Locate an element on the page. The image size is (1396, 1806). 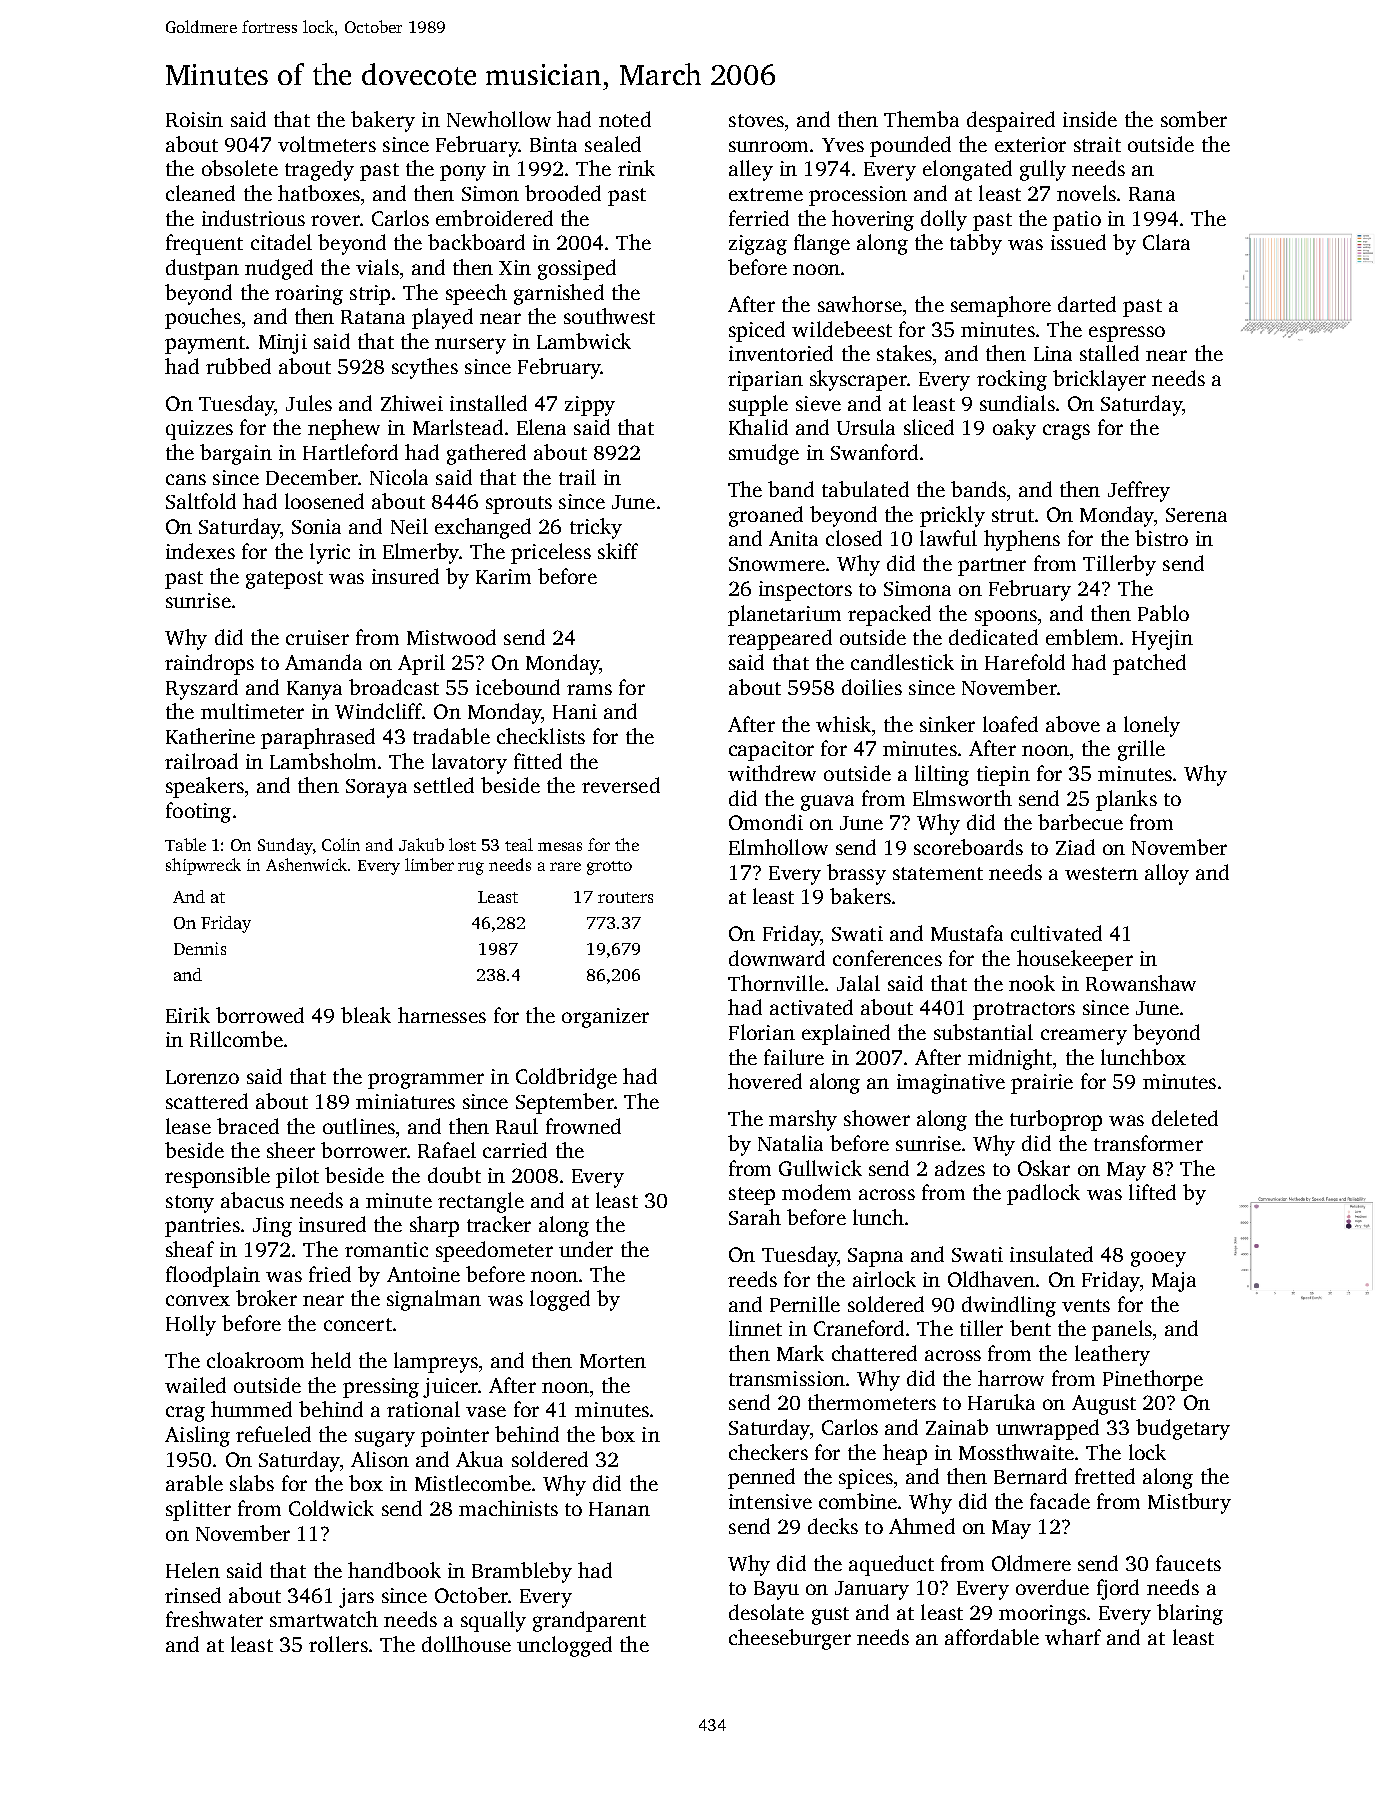
Clara is located at coordinates (1166, 242).
